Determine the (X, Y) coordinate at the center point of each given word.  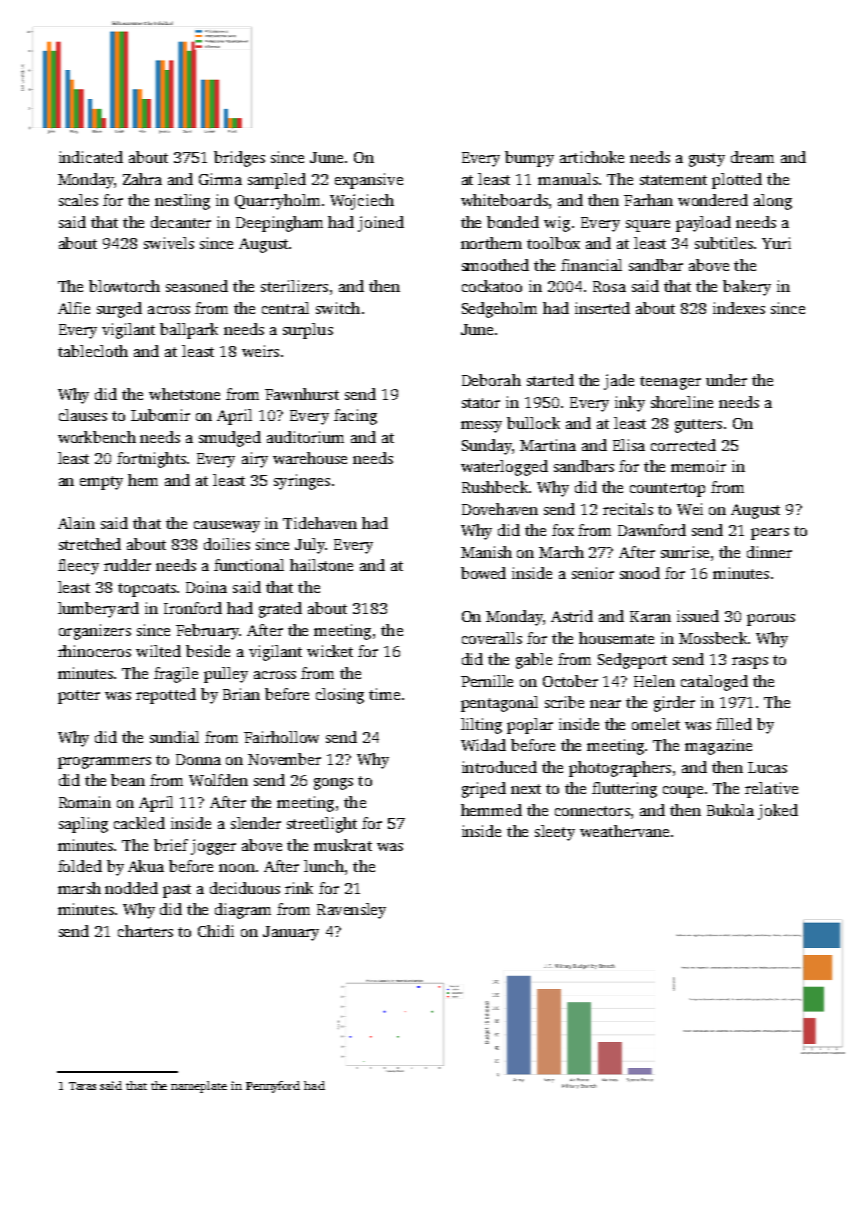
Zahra (142, 179)
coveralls (492, 638)
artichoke (592, 157)
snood (640, 573)
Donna (198, 759)
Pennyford (273, 1087)
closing (340, 696)
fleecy (78, 567)
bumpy (529, 159)
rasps (750, 663)
